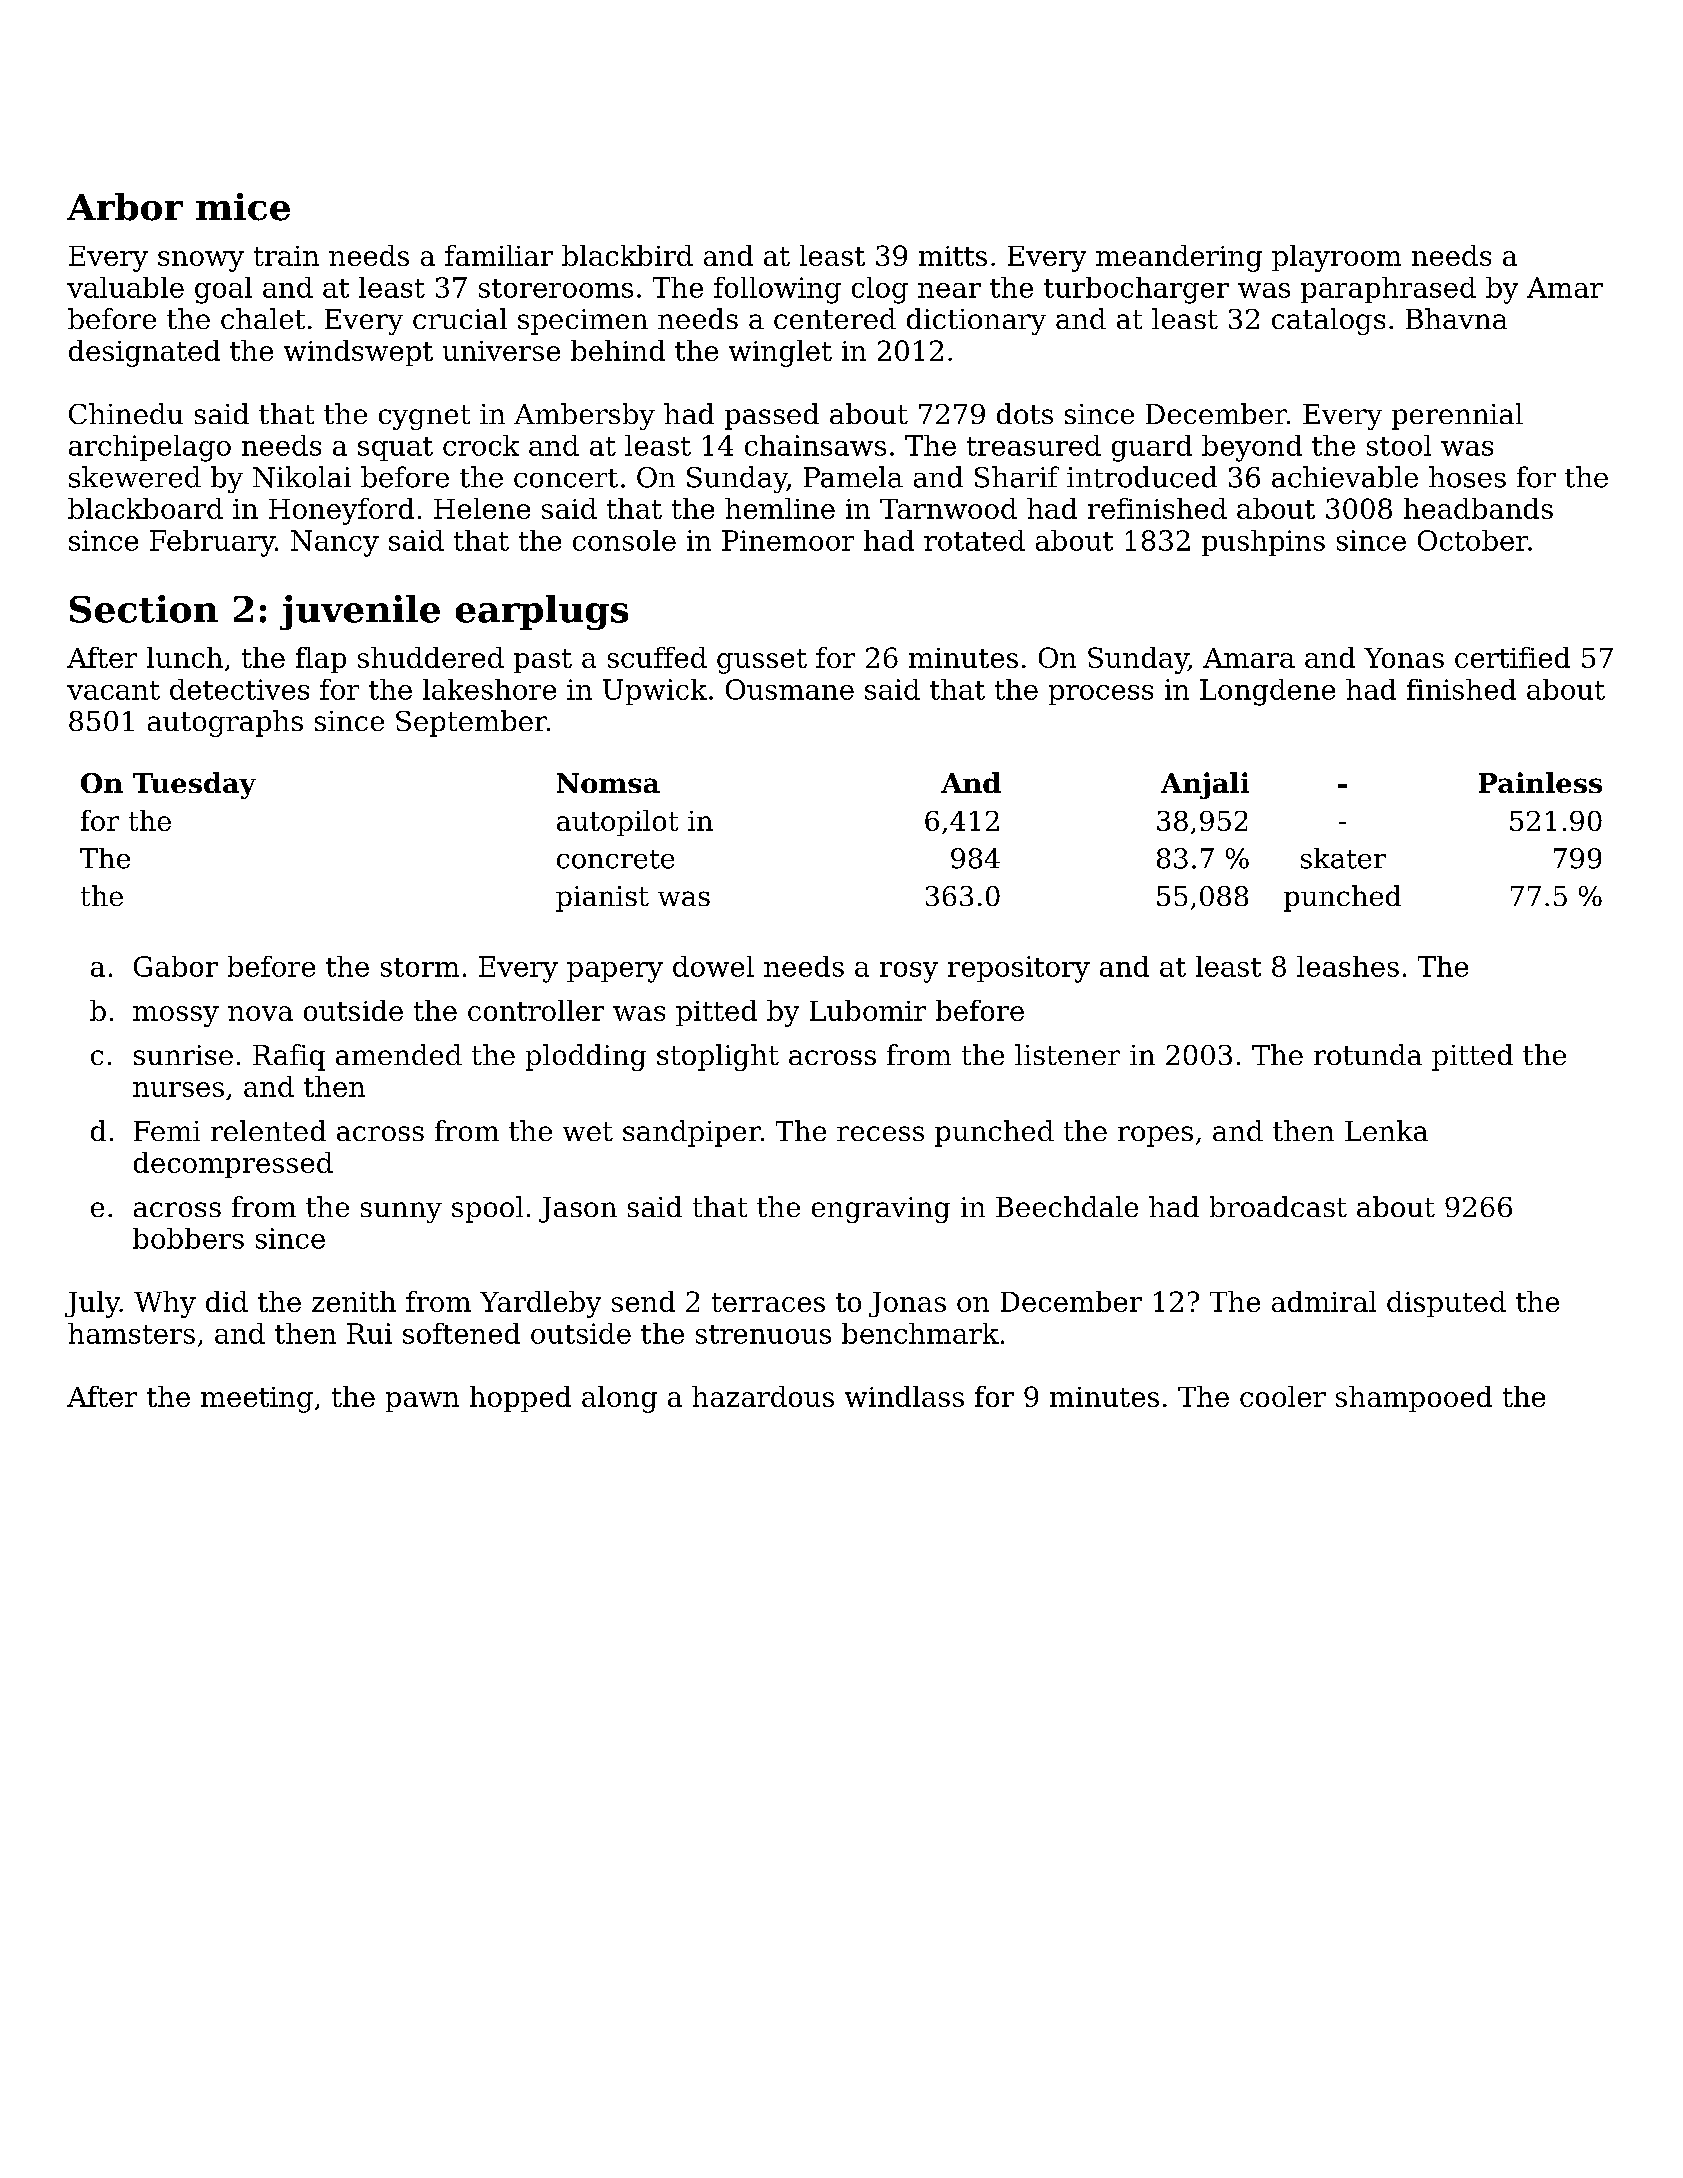 This screenshot has width=1683, height=2178. Describe the element at coordinates (176, 966) in the screenshot. I see `Gabor` at that location.
